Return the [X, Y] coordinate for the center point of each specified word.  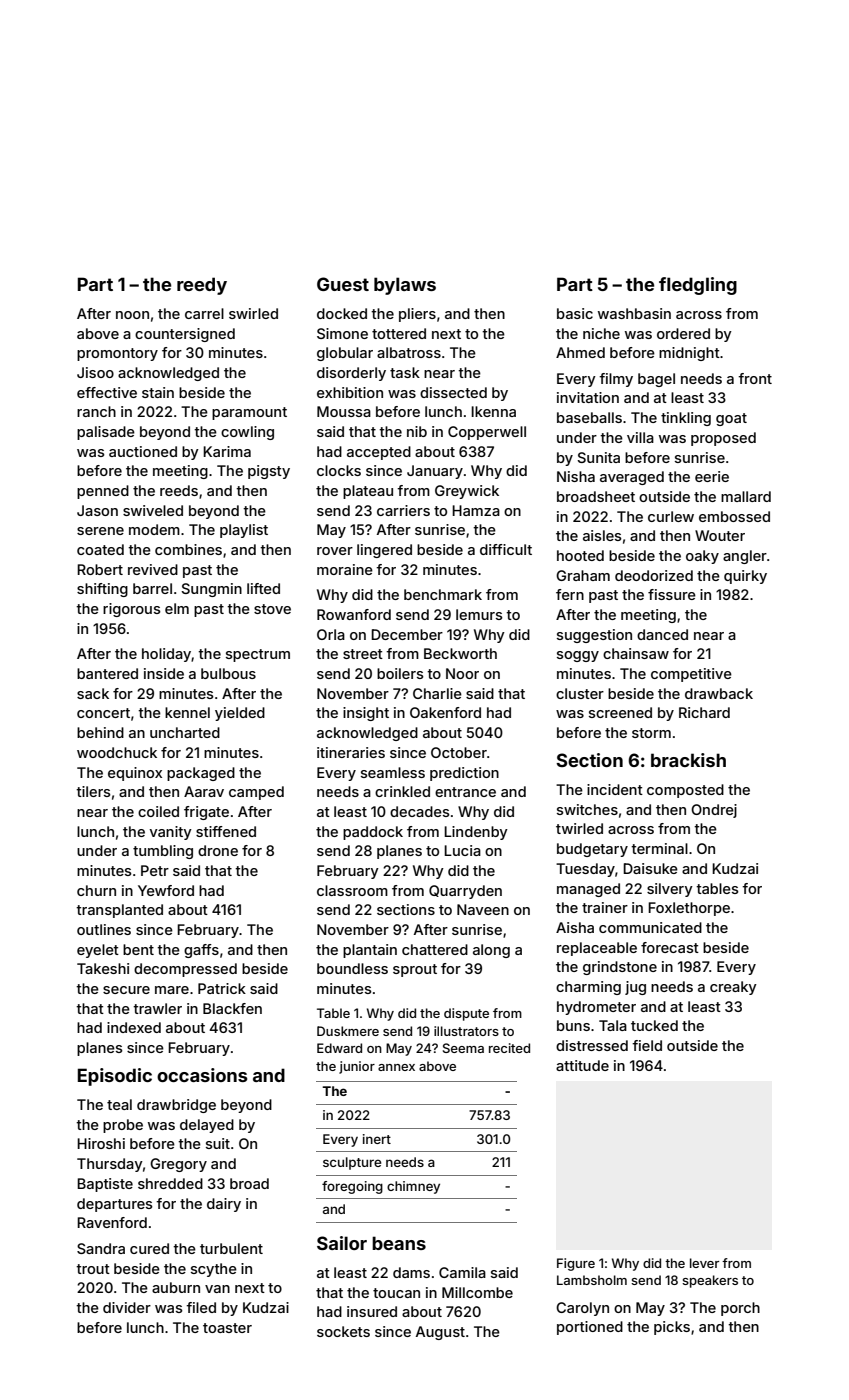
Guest [343, 284]
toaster [227, 1328]
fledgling [698, 286]
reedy [202, 286]
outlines [104, 929]
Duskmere [348, 1031]
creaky [733, 988]
